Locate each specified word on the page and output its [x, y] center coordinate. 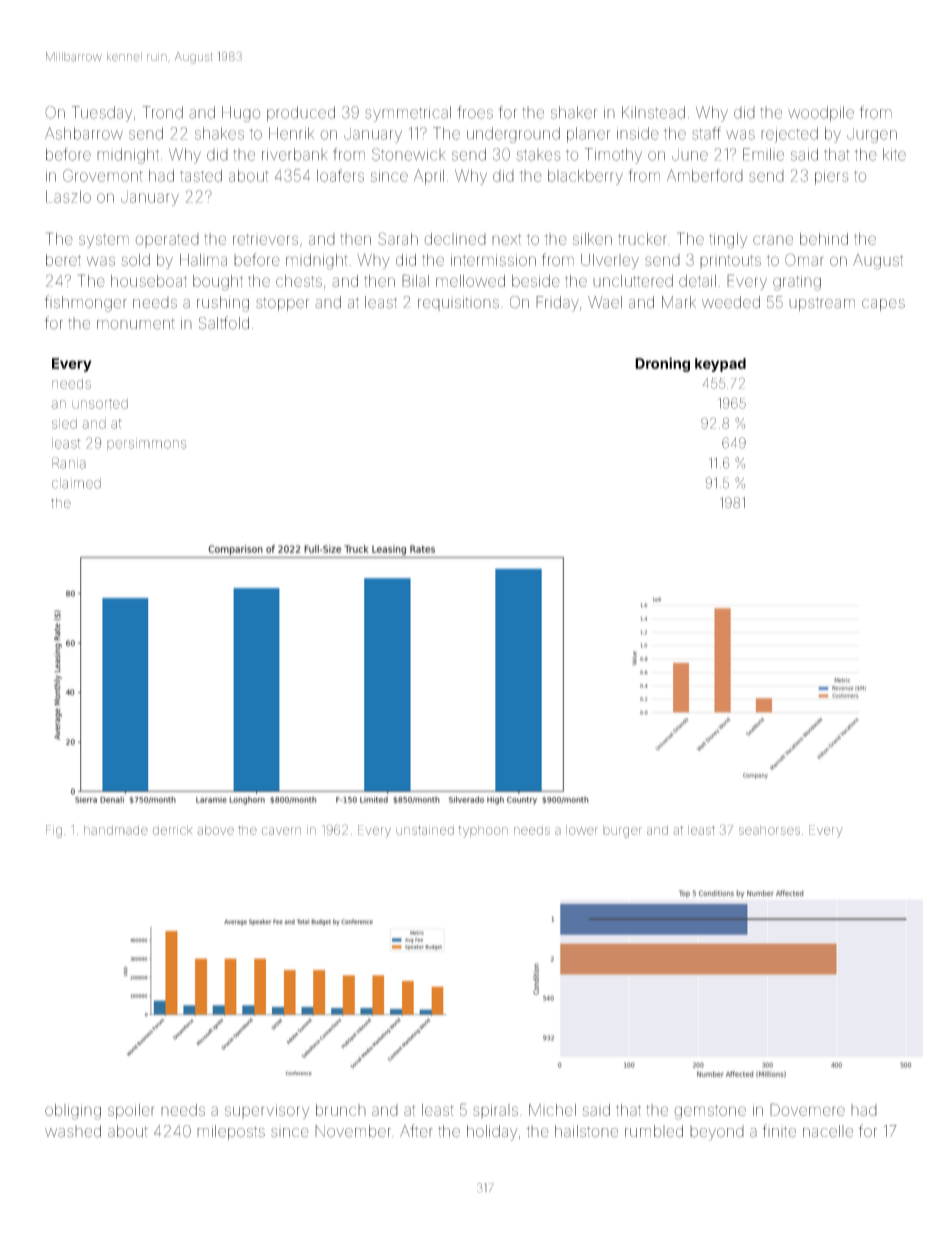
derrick [172, 830]
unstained [425, 830]
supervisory [267, 1111]
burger [622, 831]
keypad [720, 365]
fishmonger [85, 303]
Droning [662, 364]
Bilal [415, 280]
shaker [574, 112]
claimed [76, 483]
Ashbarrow [84, 133]
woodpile [821, 114]
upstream [822, 304]
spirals [495, 1111]
